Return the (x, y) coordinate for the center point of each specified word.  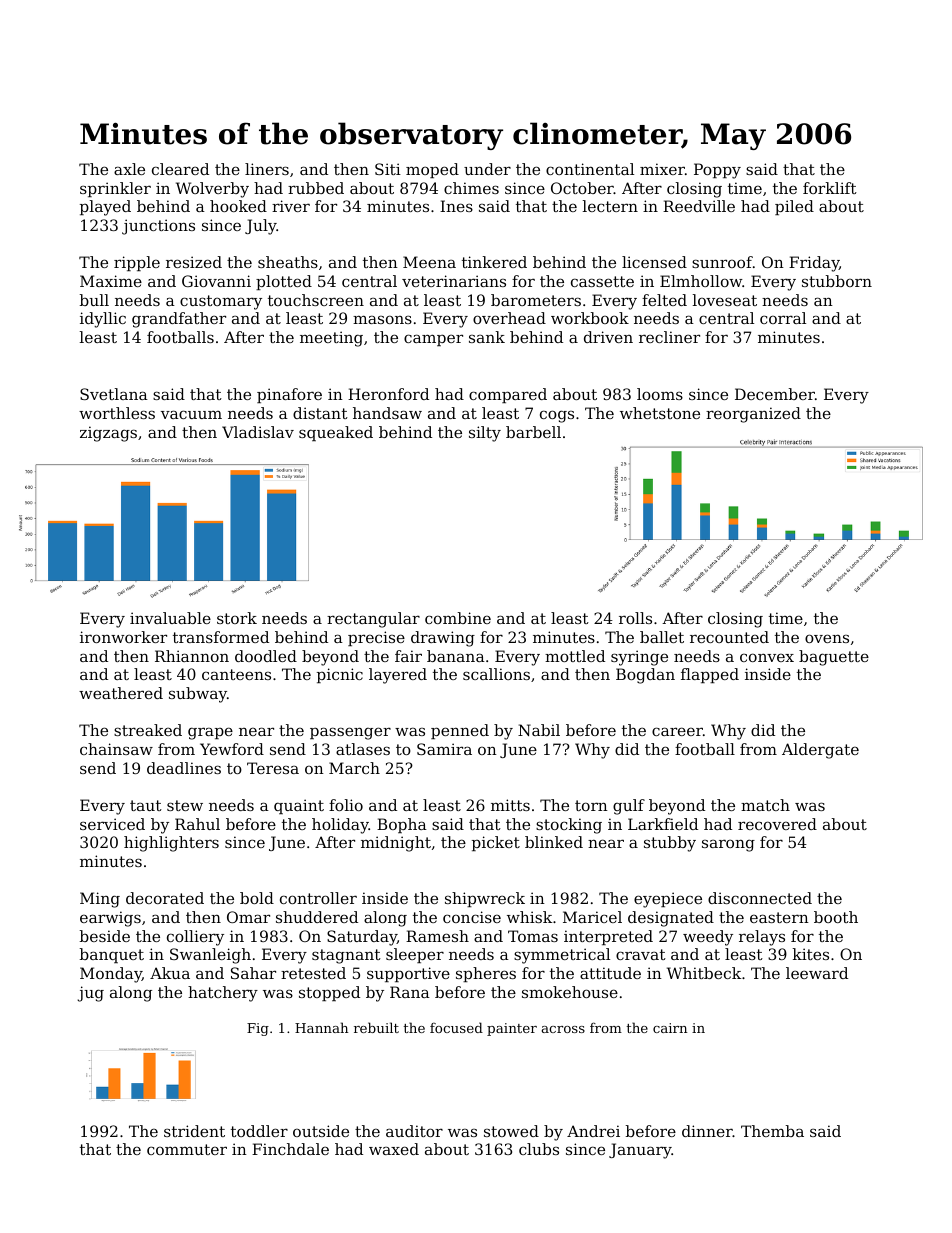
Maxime (111, 281)
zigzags (108, 434)
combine (458, 618)
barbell (533, 432)
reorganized (753, 415)
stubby (670, 844)
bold (257, 898)
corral (783, 318)
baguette (834, 658)
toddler (259, 1131)
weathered (121, 693)
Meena (429, 262)
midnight (396, 844)
